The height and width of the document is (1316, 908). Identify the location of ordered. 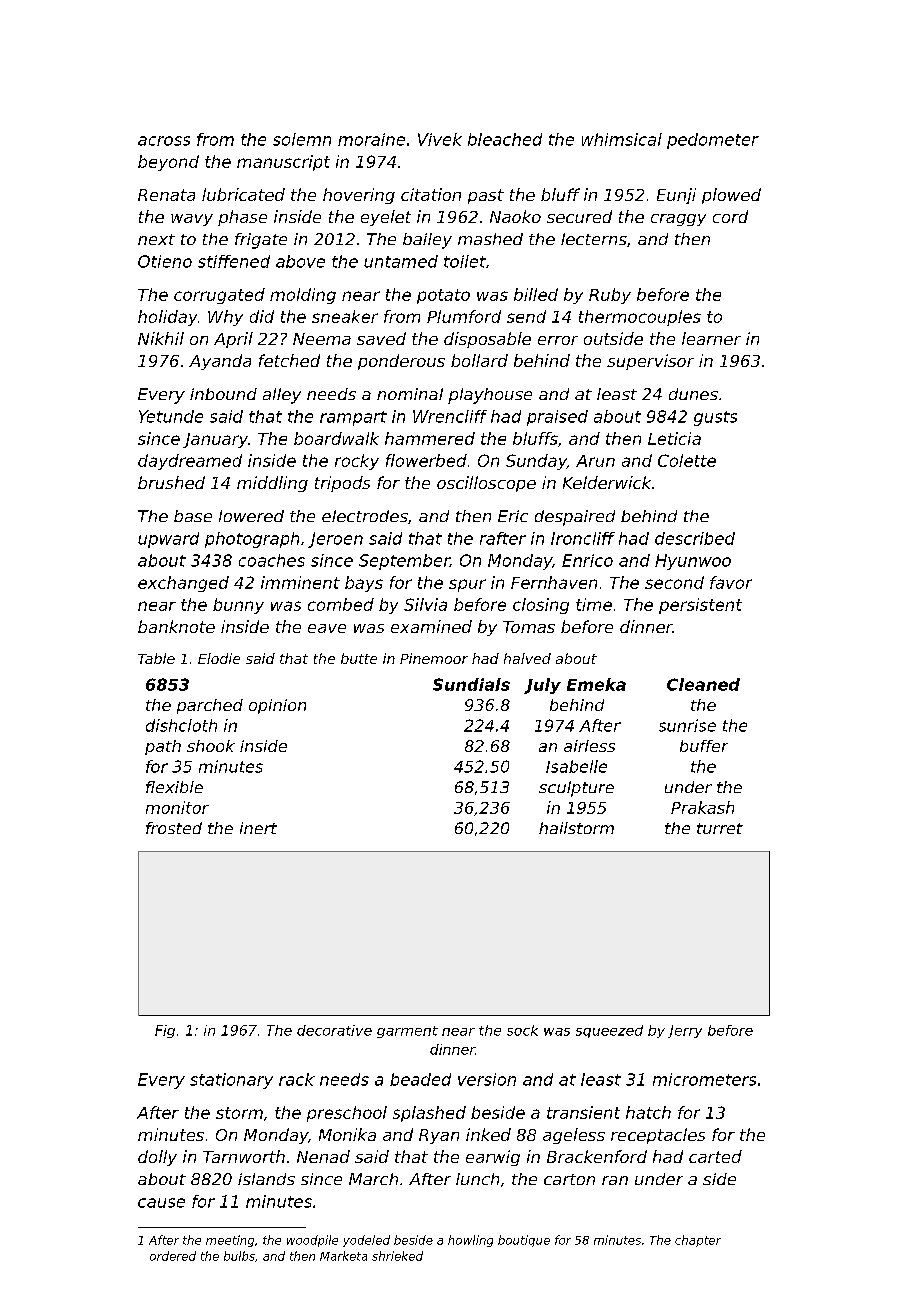
(173, 1256).
